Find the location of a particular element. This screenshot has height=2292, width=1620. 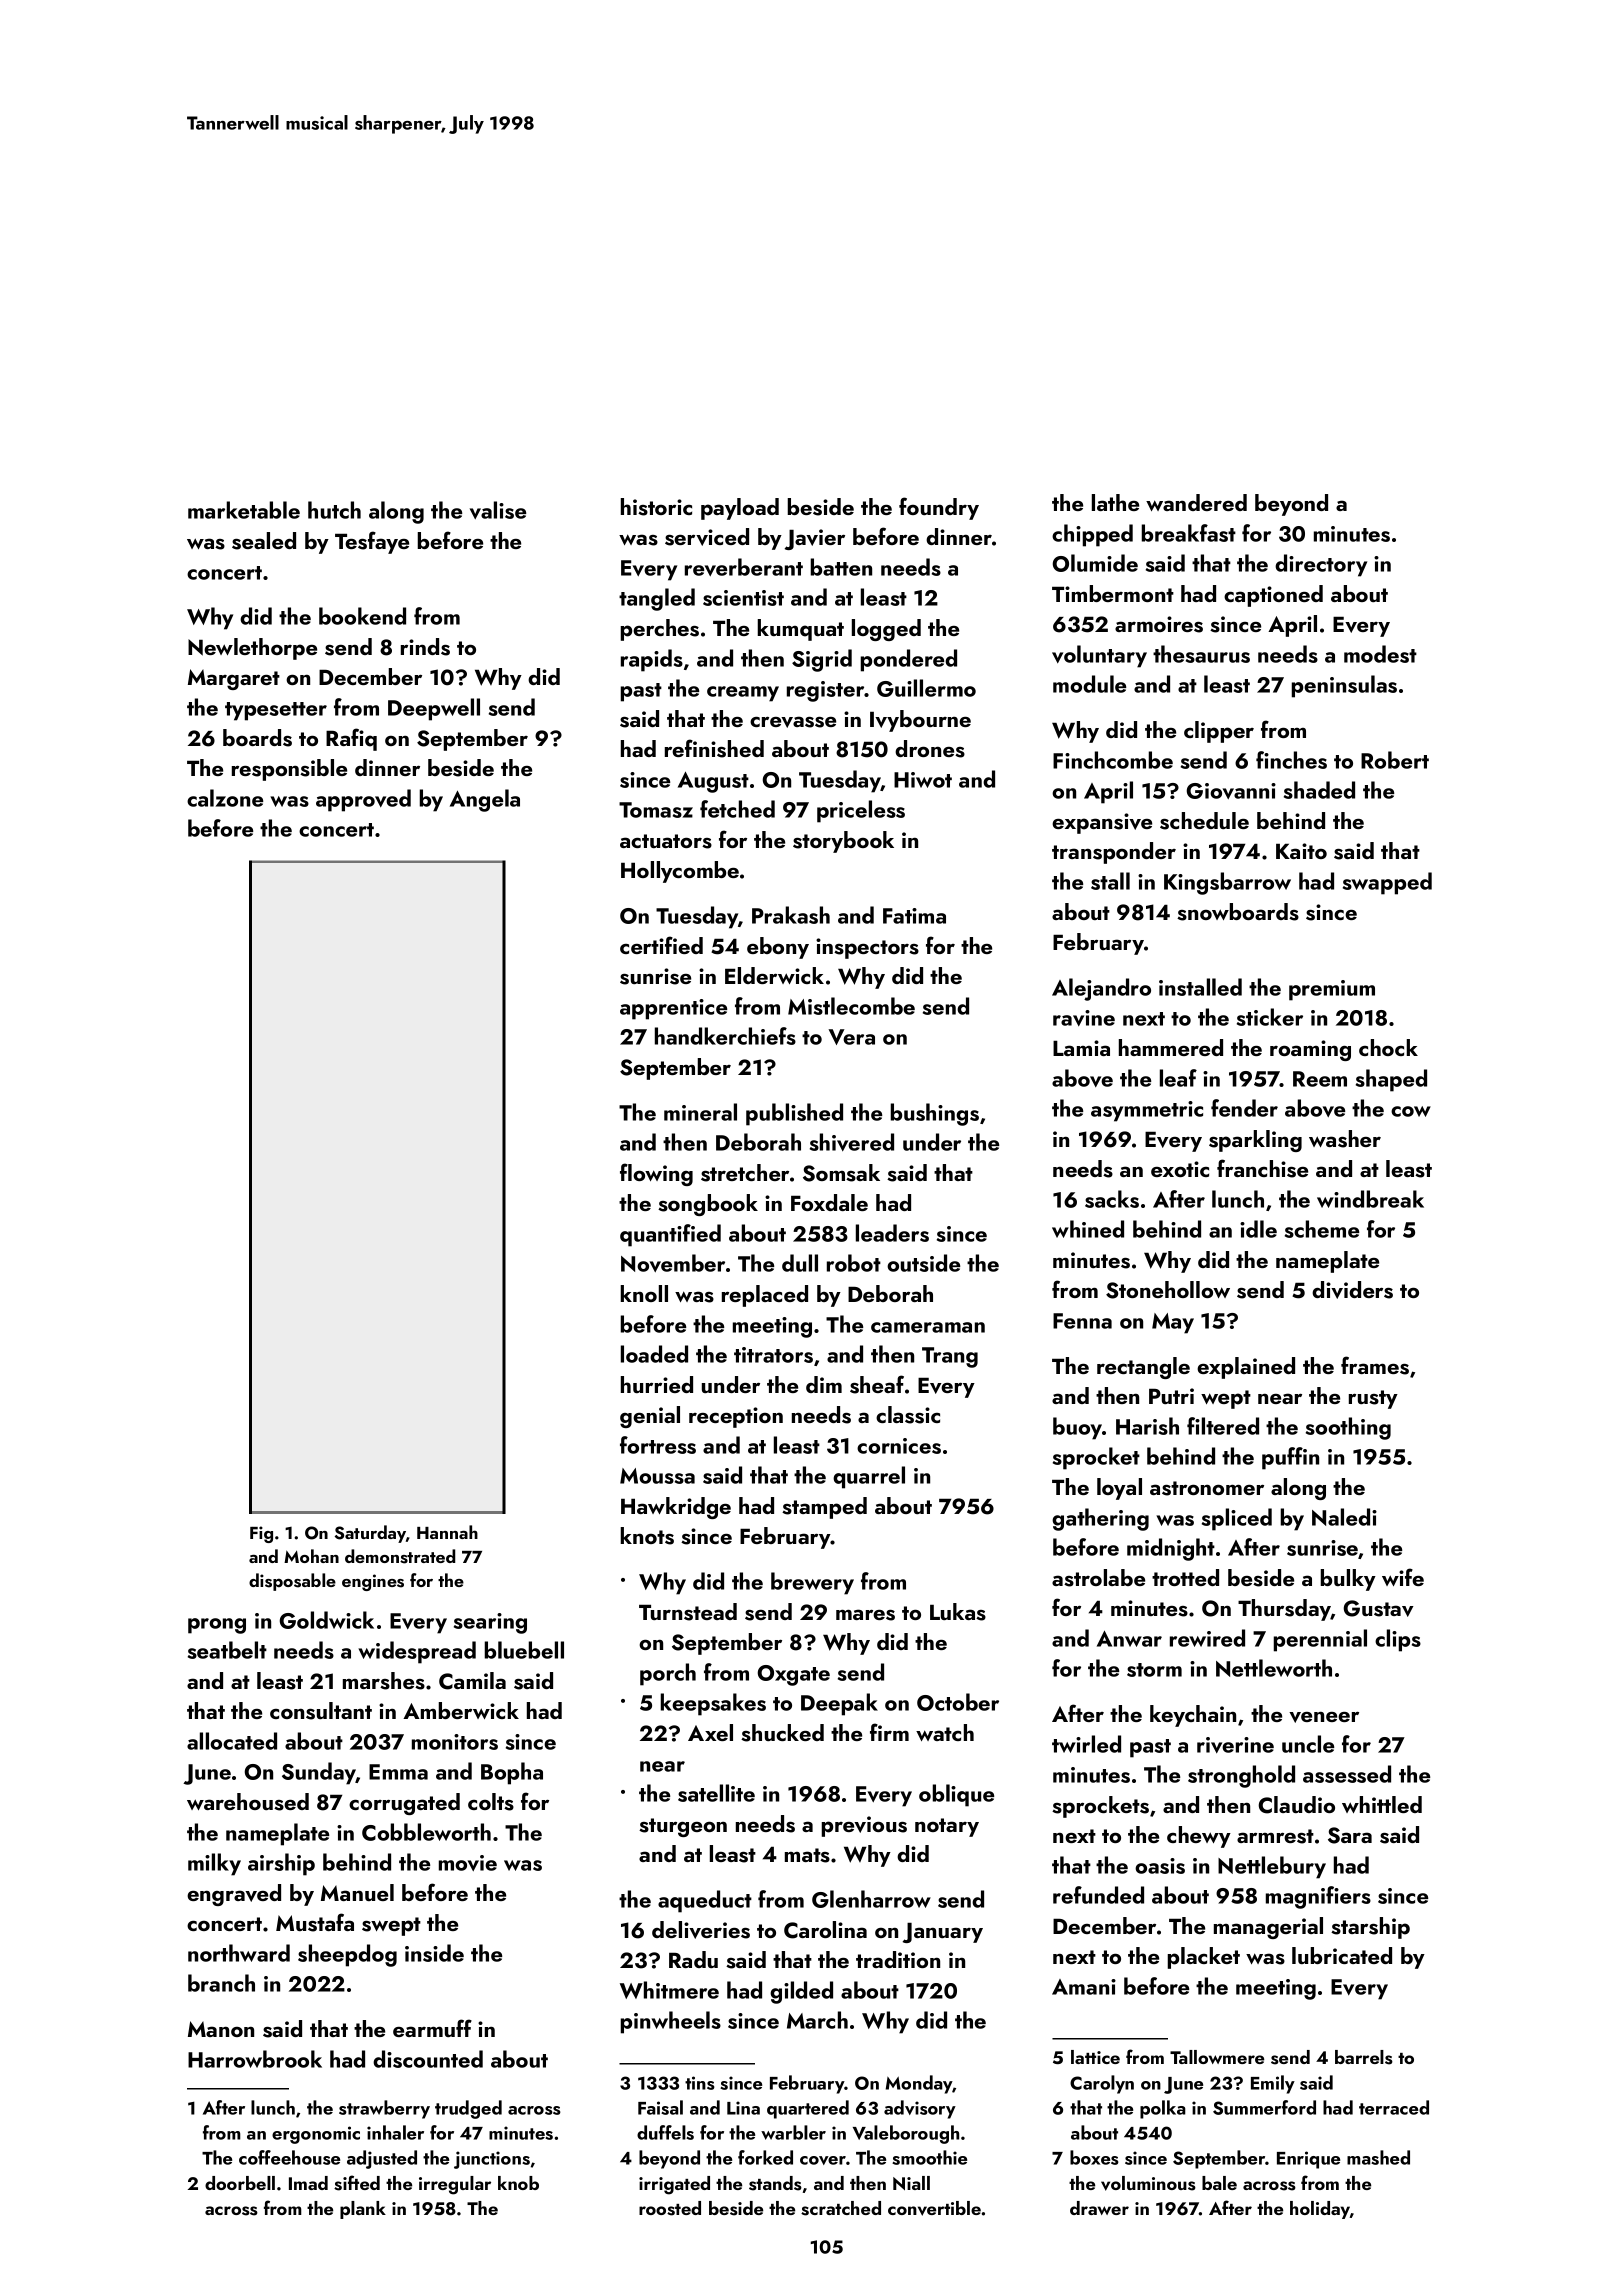

Manuel is located at coordinates (357, 1892).
